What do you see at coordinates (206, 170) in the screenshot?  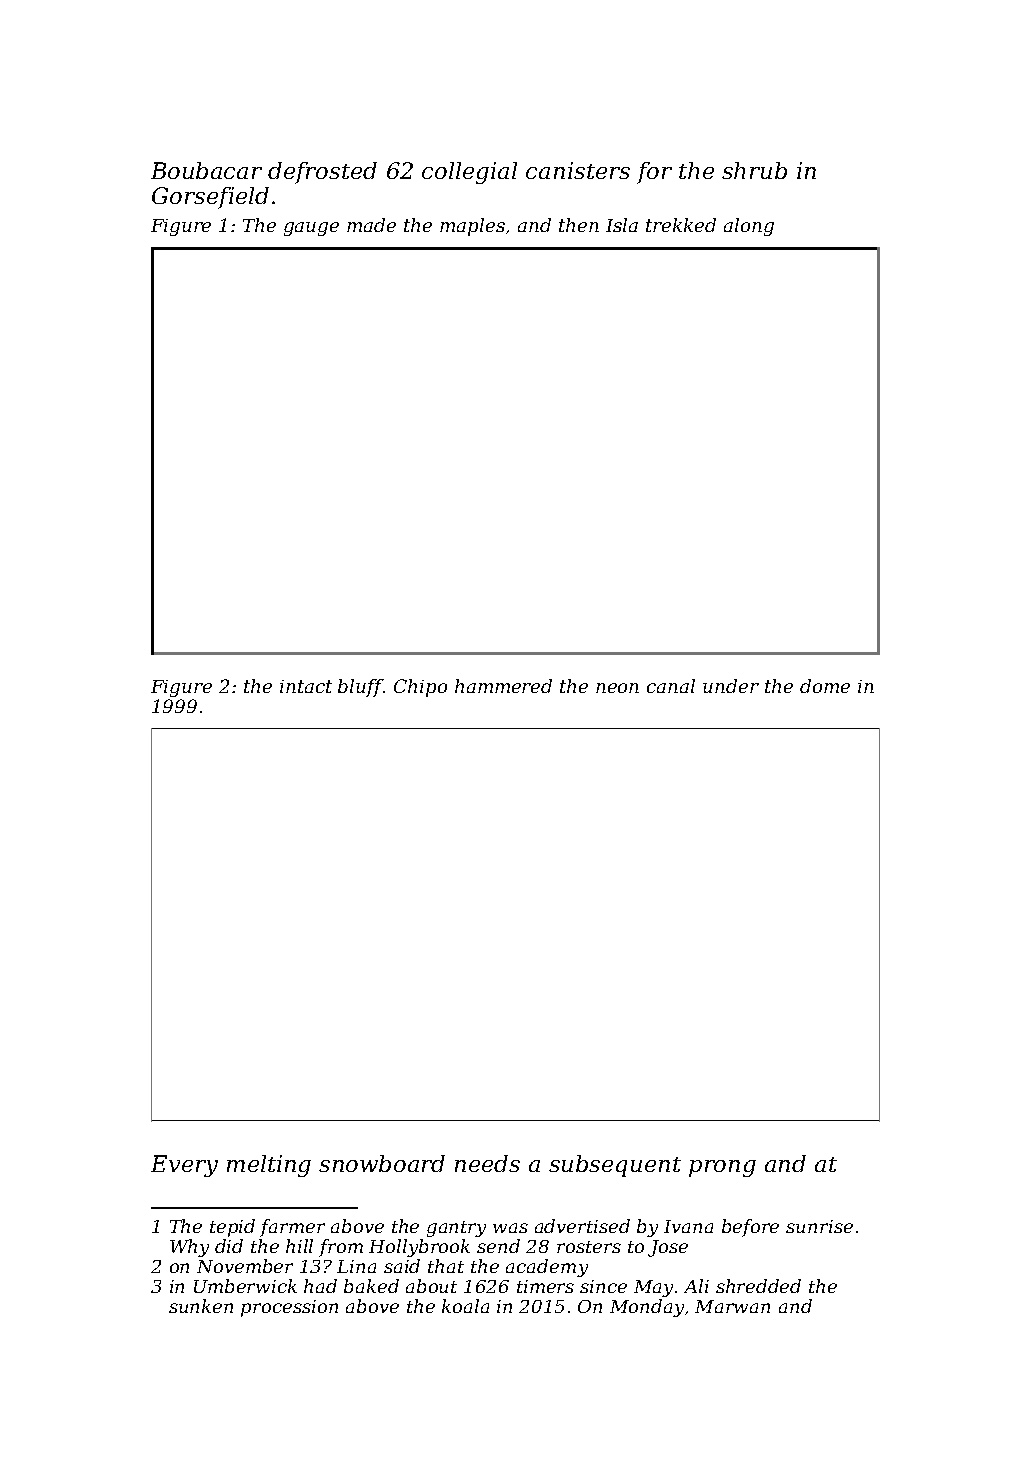 I see `Boubacar` at bounding box center [206, 170].
